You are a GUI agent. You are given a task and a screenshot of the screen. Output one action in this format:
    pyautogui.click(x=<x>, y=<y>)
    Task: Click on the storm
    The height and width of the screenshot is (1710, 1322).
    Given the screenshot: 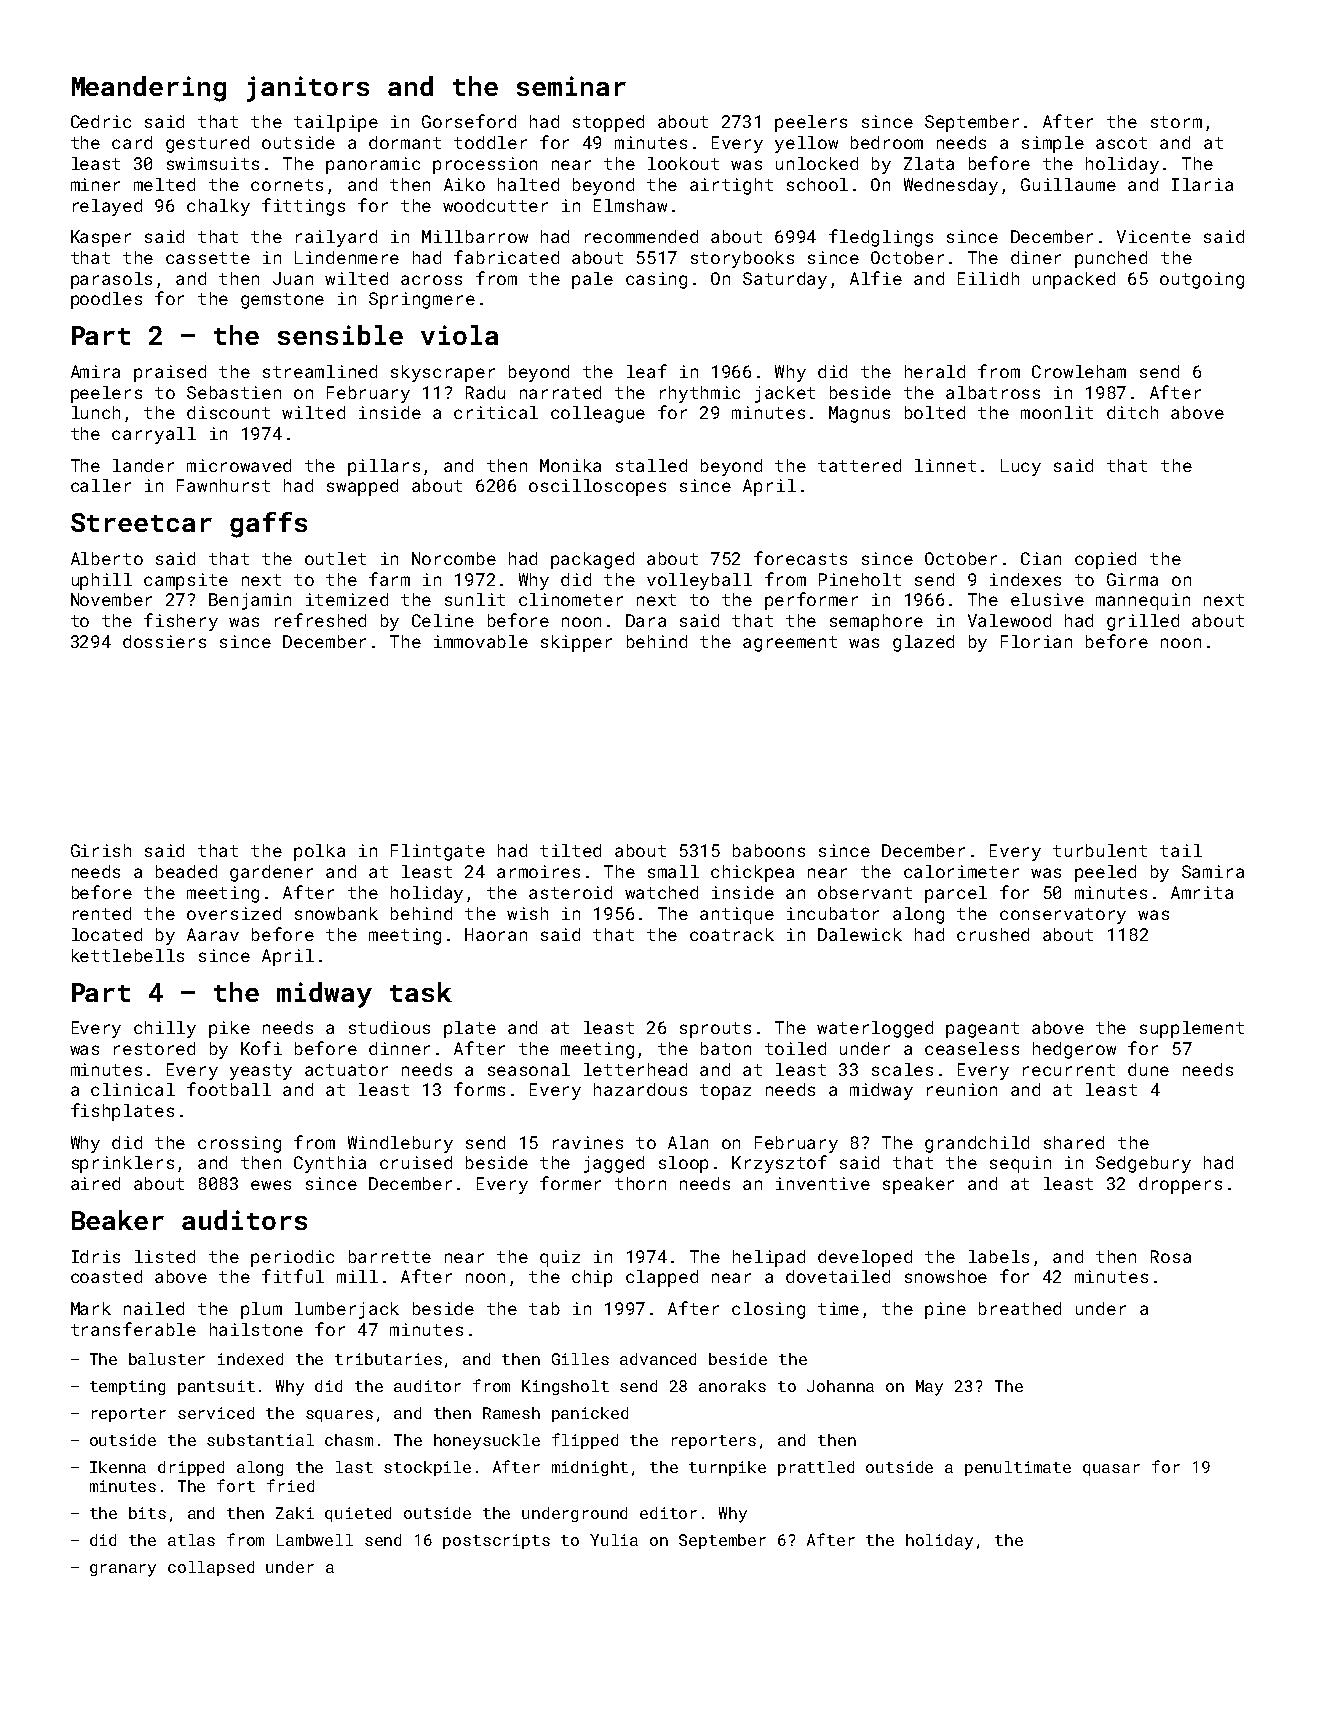 What is the action you would take?
    pyautogui.click(x=1176, y=122)
